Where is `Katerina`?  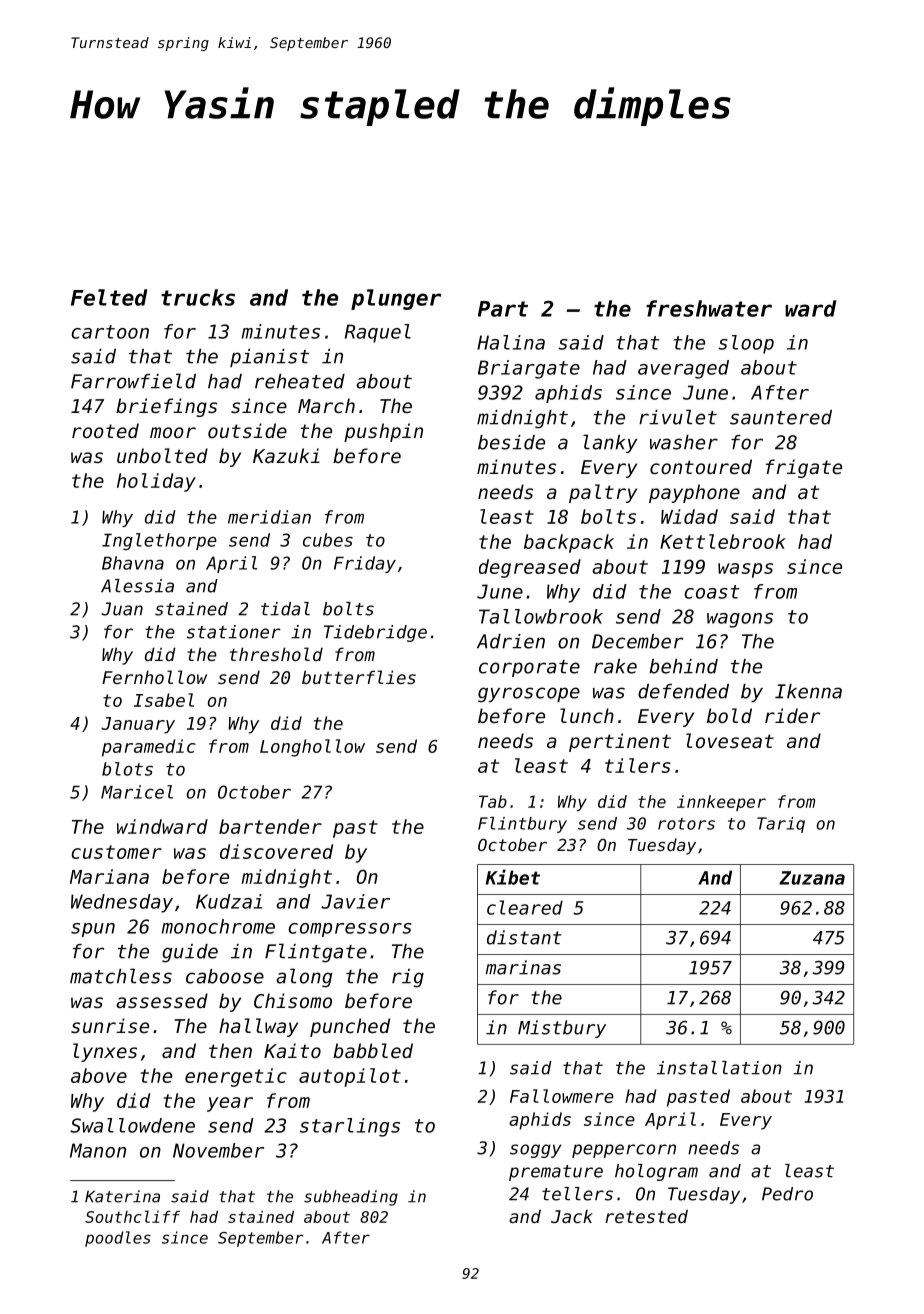
Katerina is located at coordinates (122, 1196).
